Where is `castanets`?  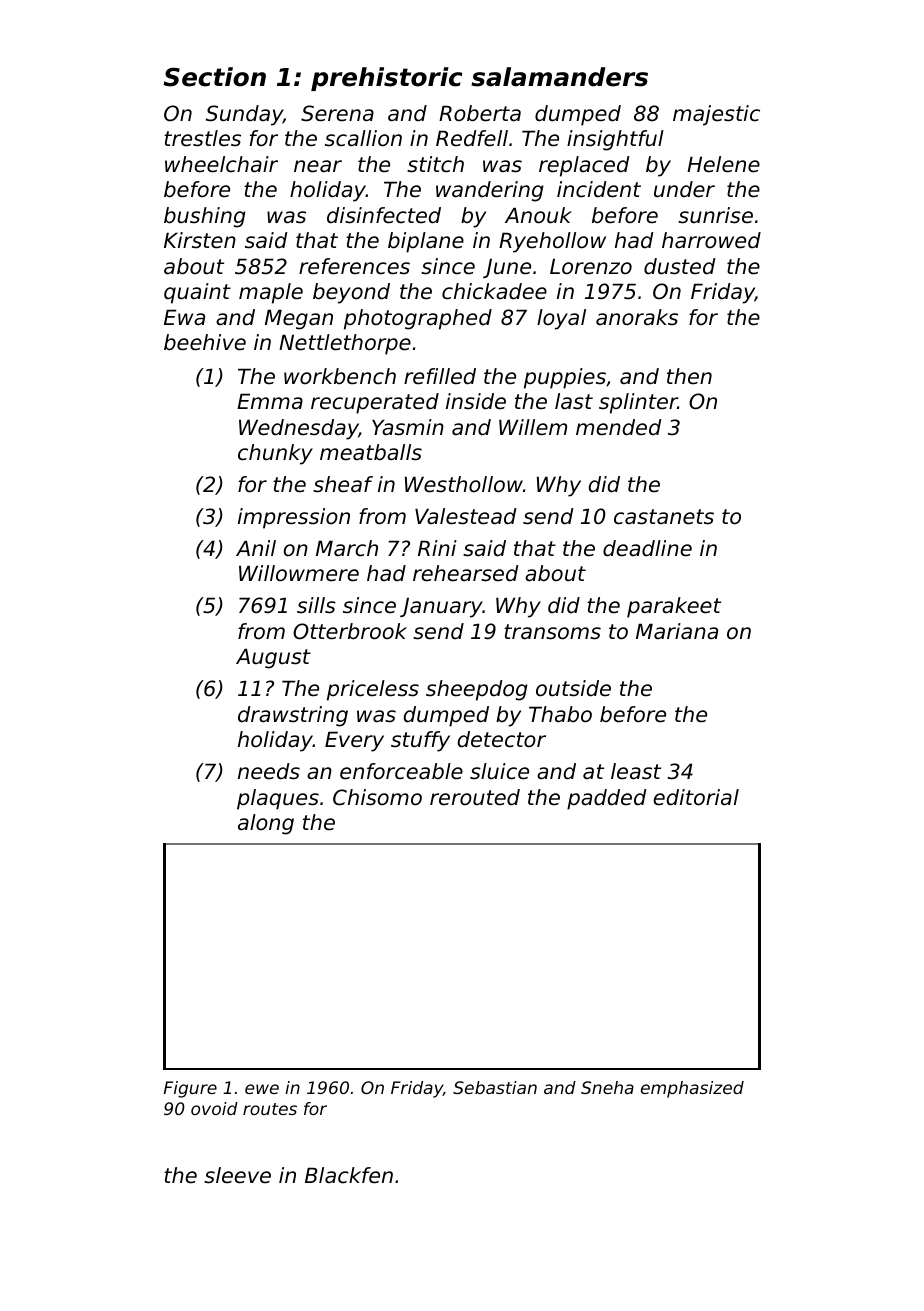
castanets is located at coordinates (664, 517).
